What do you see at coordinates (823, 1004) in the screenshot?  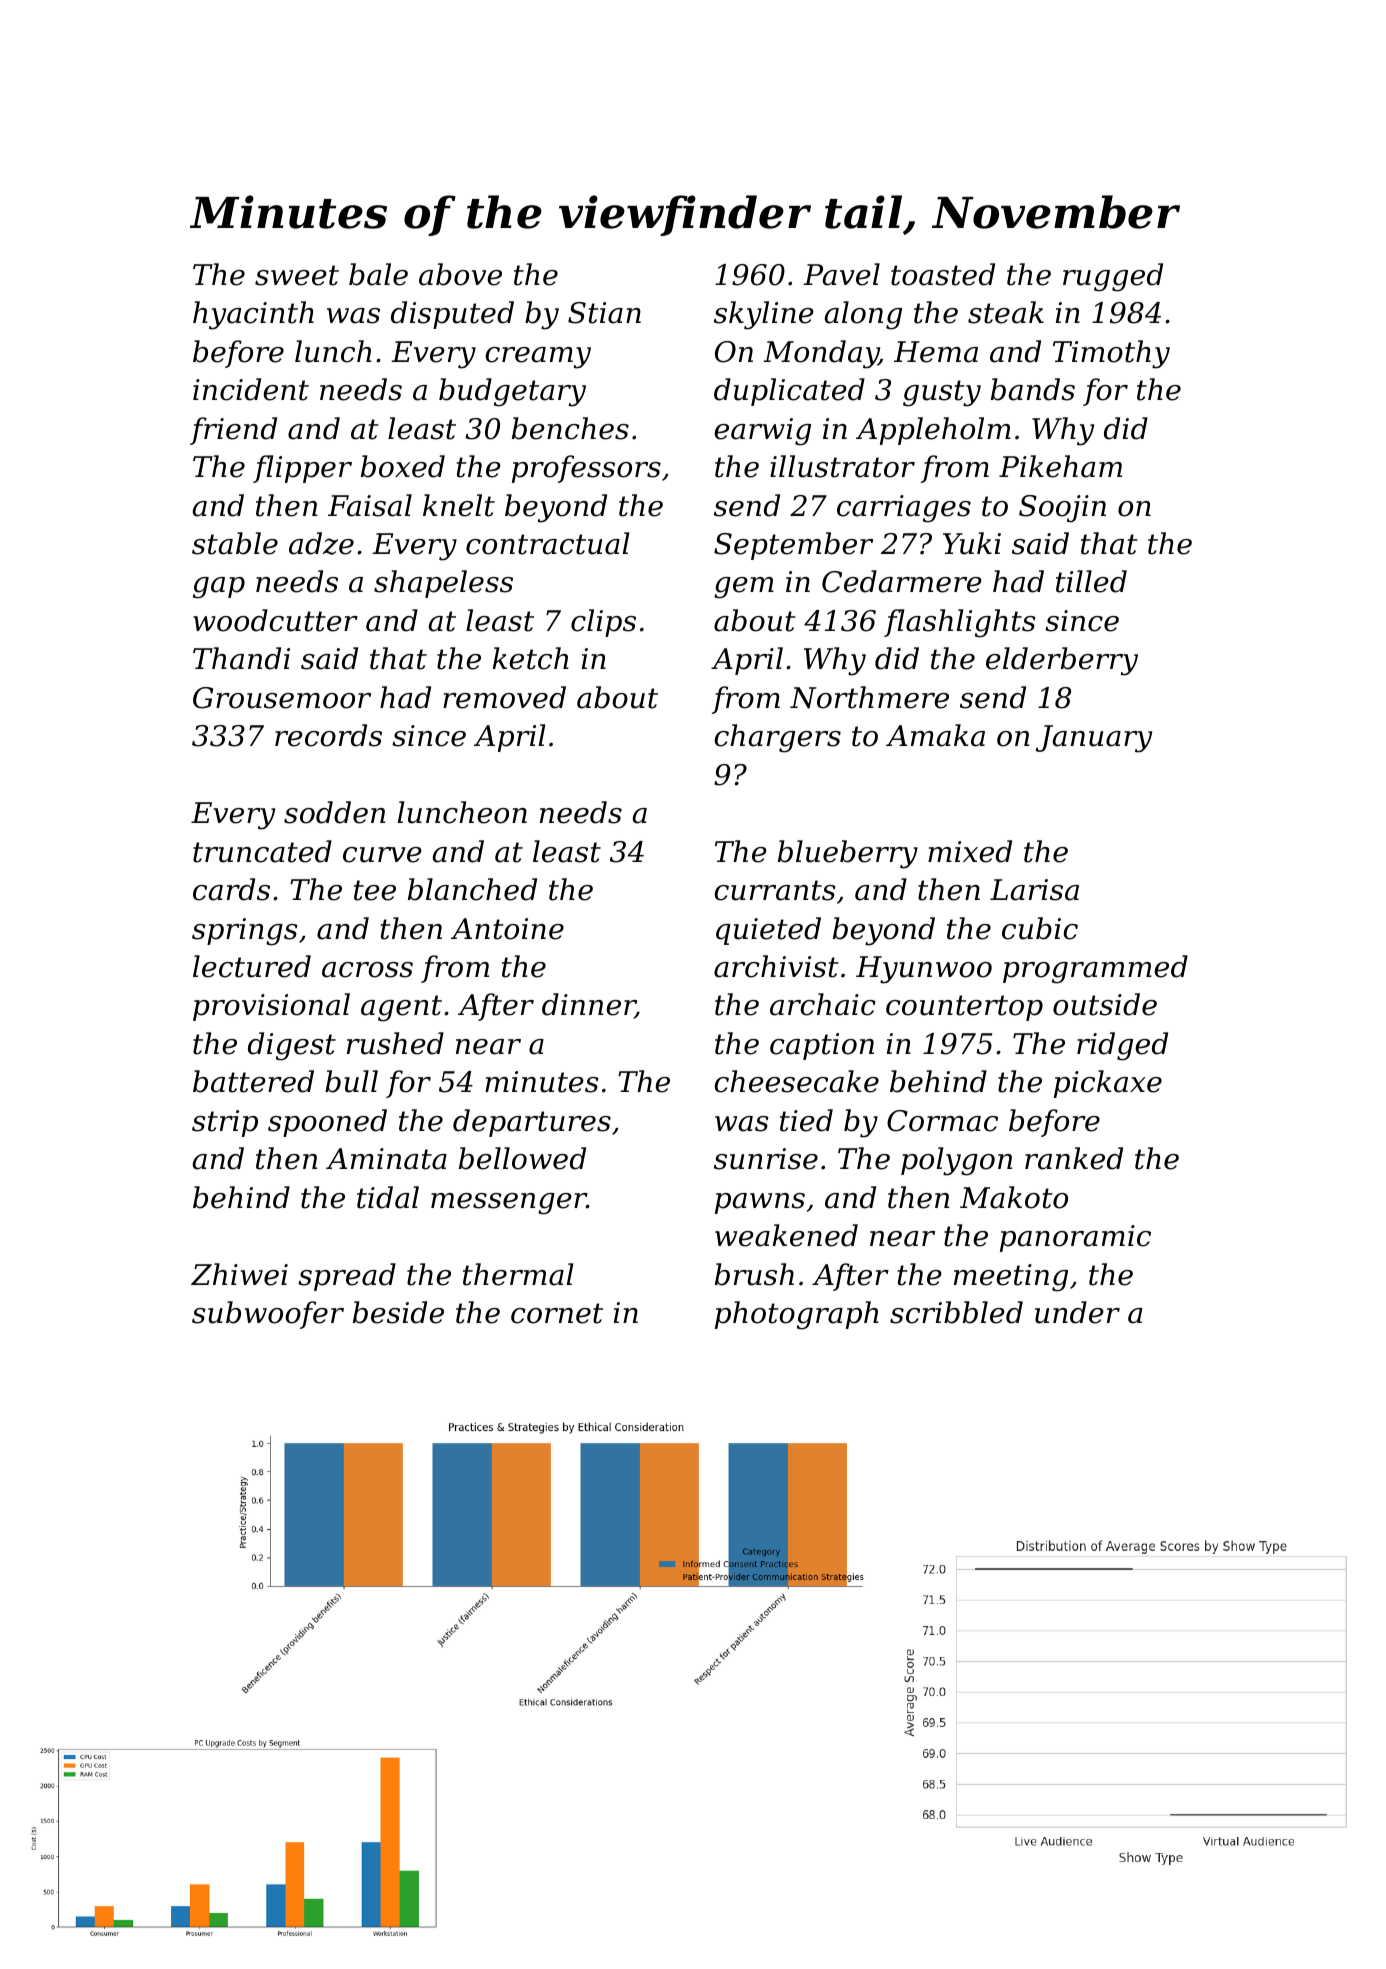 I see `archaic` at bounding box center [823, 1004].
